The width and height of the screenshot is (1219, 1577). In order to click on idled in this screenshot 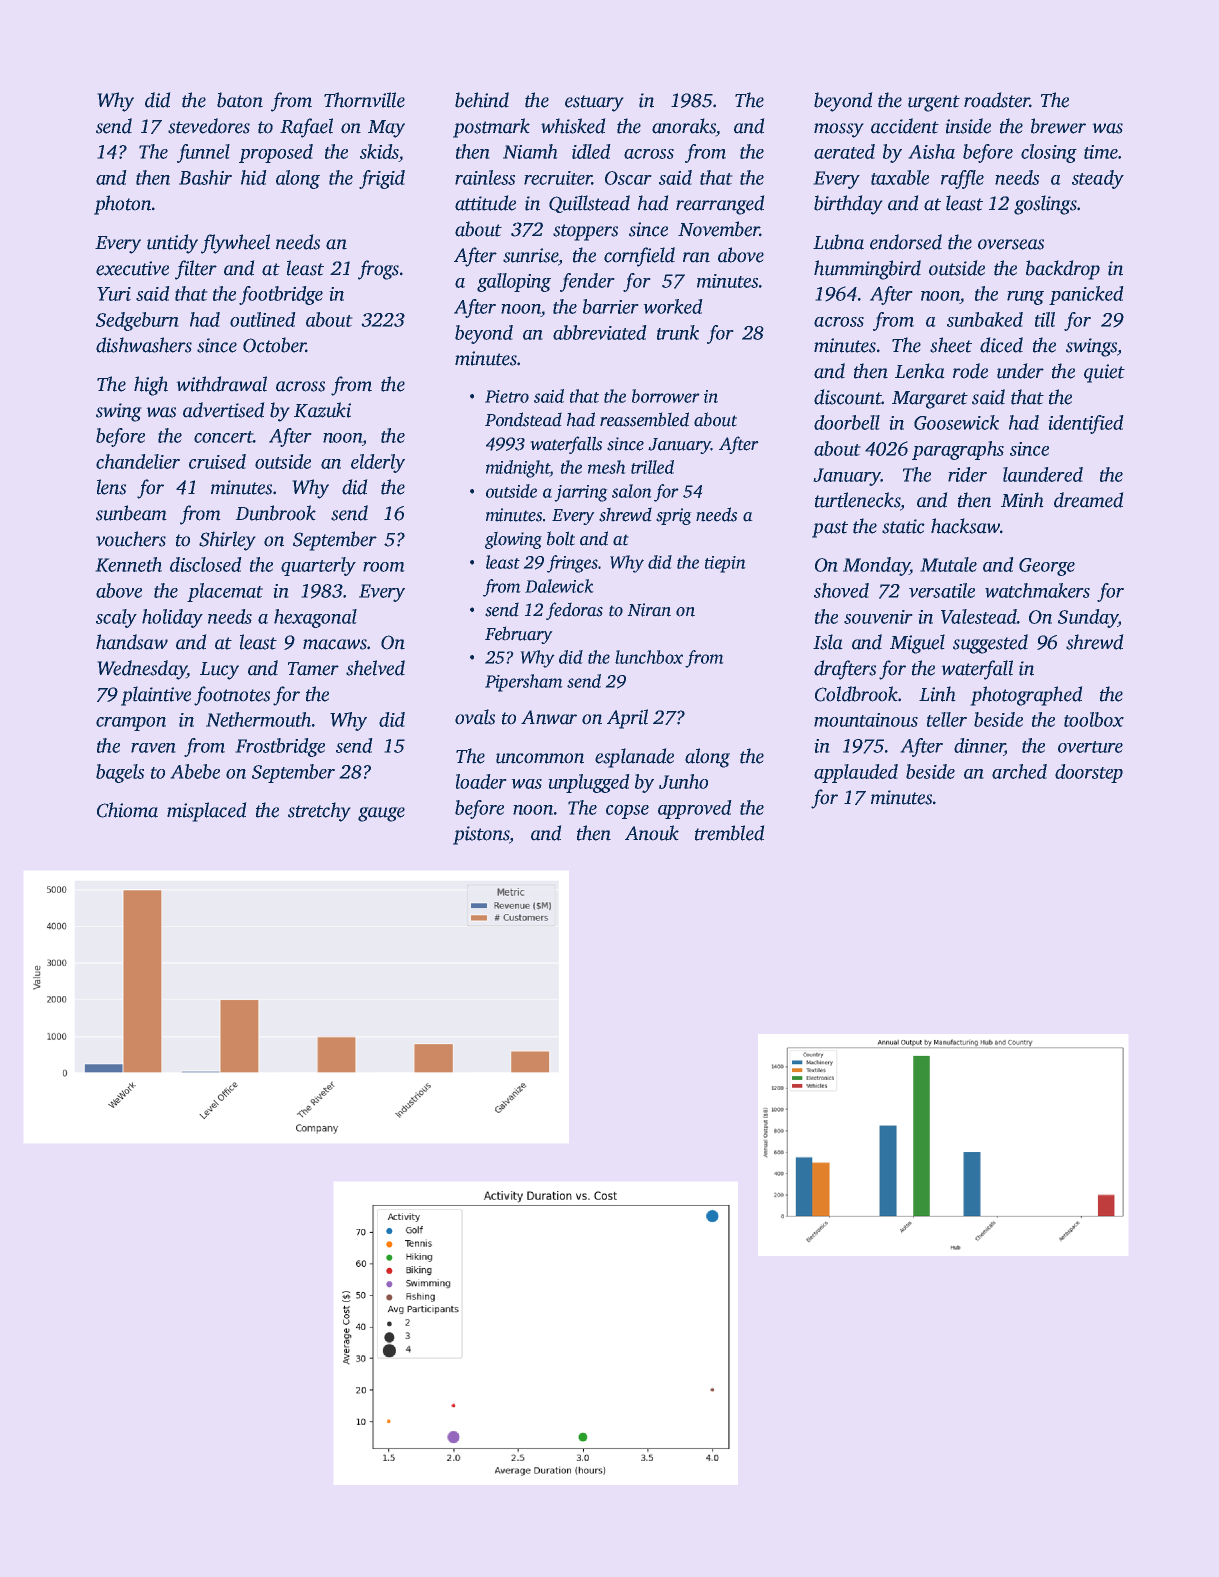, I will do `click(591, 151)`.
